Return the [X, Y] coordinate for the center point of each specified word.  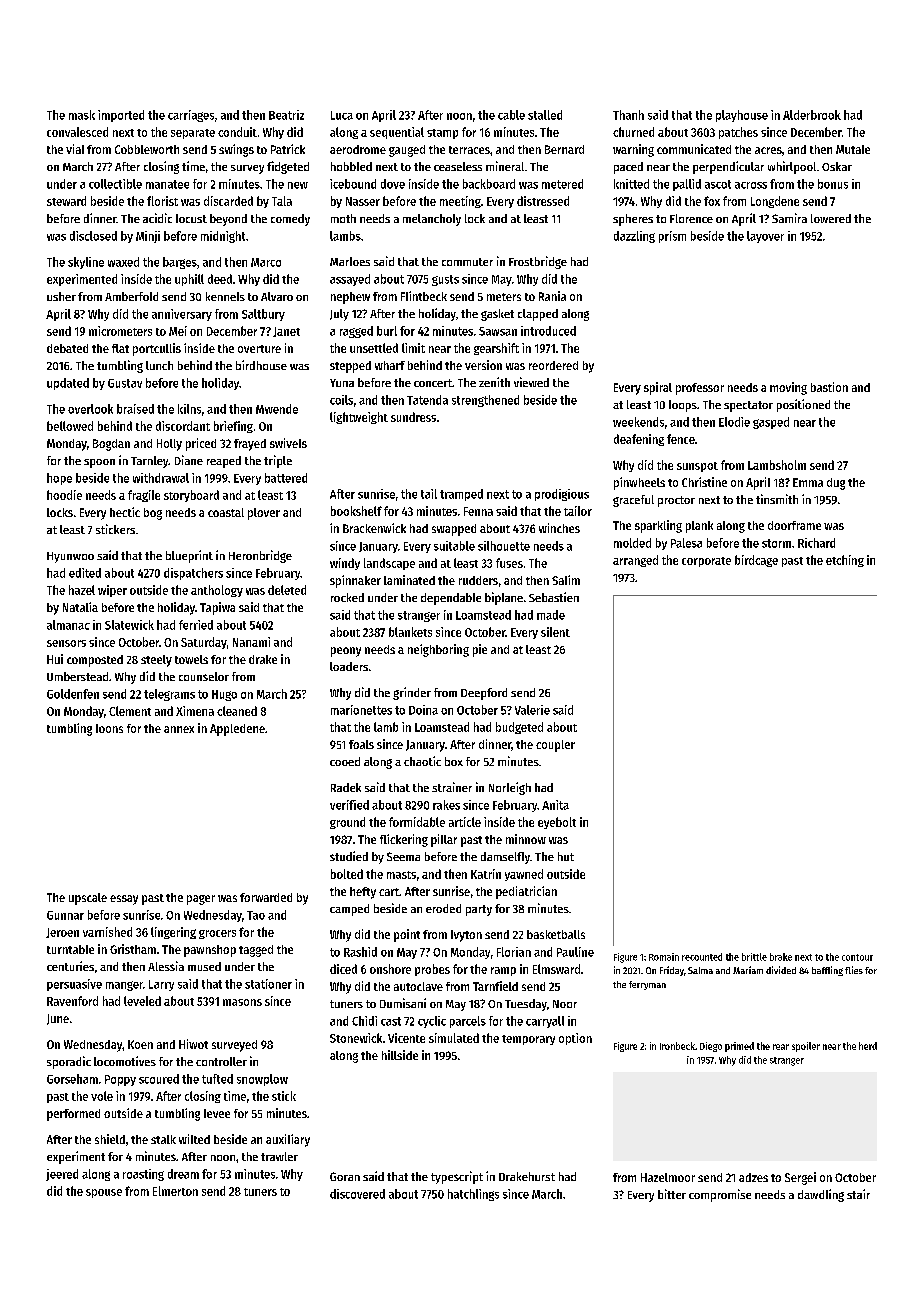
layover [765, 237]
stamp [442, 134]
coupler [555, 746]
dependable [451, 599]
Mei [178, 331]
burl [387, 331]
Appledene [237, 730]
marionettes [361, 710]
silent [555, 632]
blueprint [189, 556]
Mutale [853, 149]
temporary [528, 1040]
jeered [62, 1175]
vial [75, 149]
